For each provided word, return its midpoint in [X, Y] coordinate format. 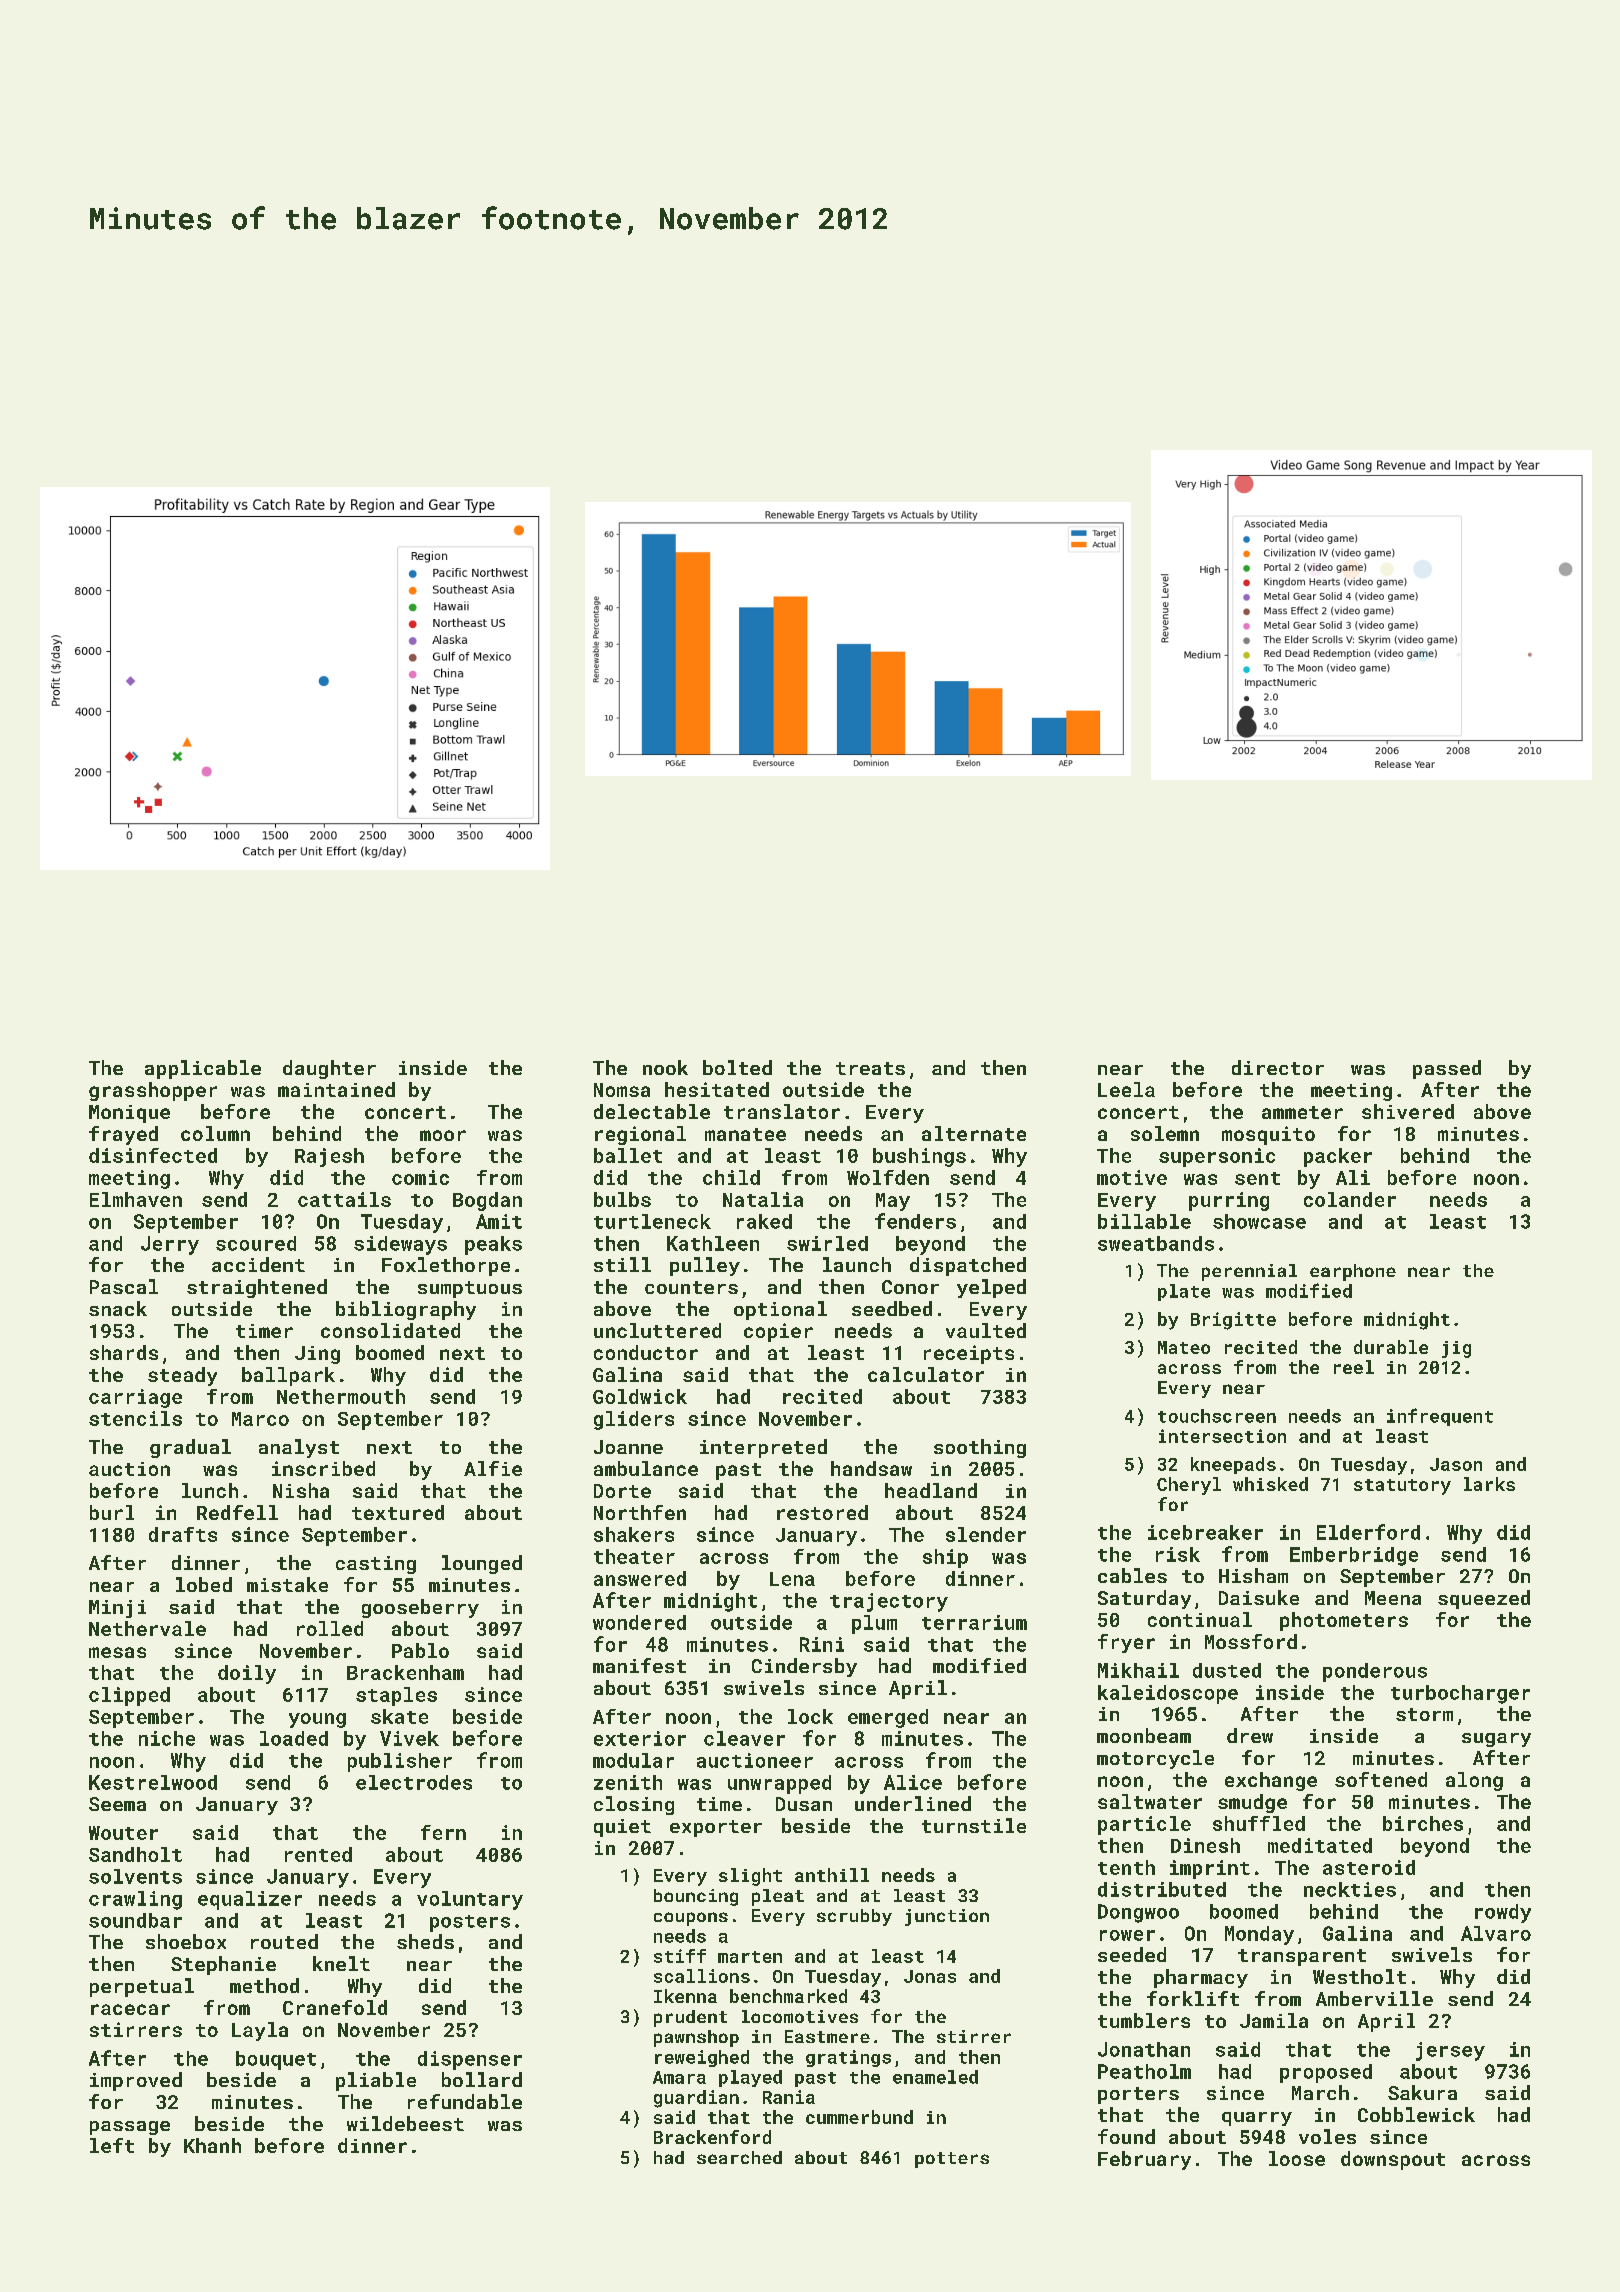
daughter [329, 1069]
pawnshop [696, 2038]
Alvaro [1496, 1933]
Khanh [212, 2145]
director [1278, 1067]
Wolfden [888, 1177]
